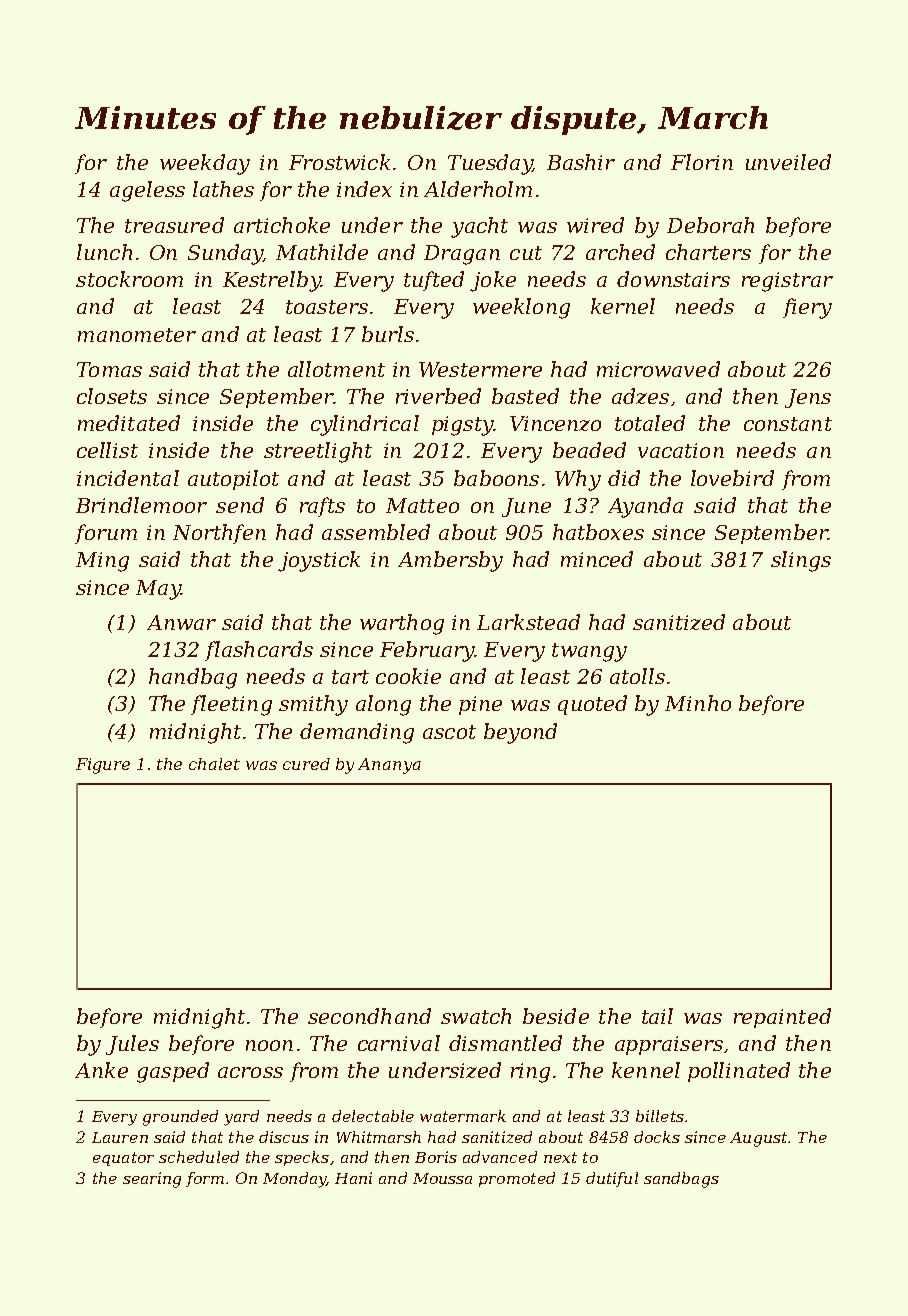  I want to click on repainted, so click(782, 1018).
